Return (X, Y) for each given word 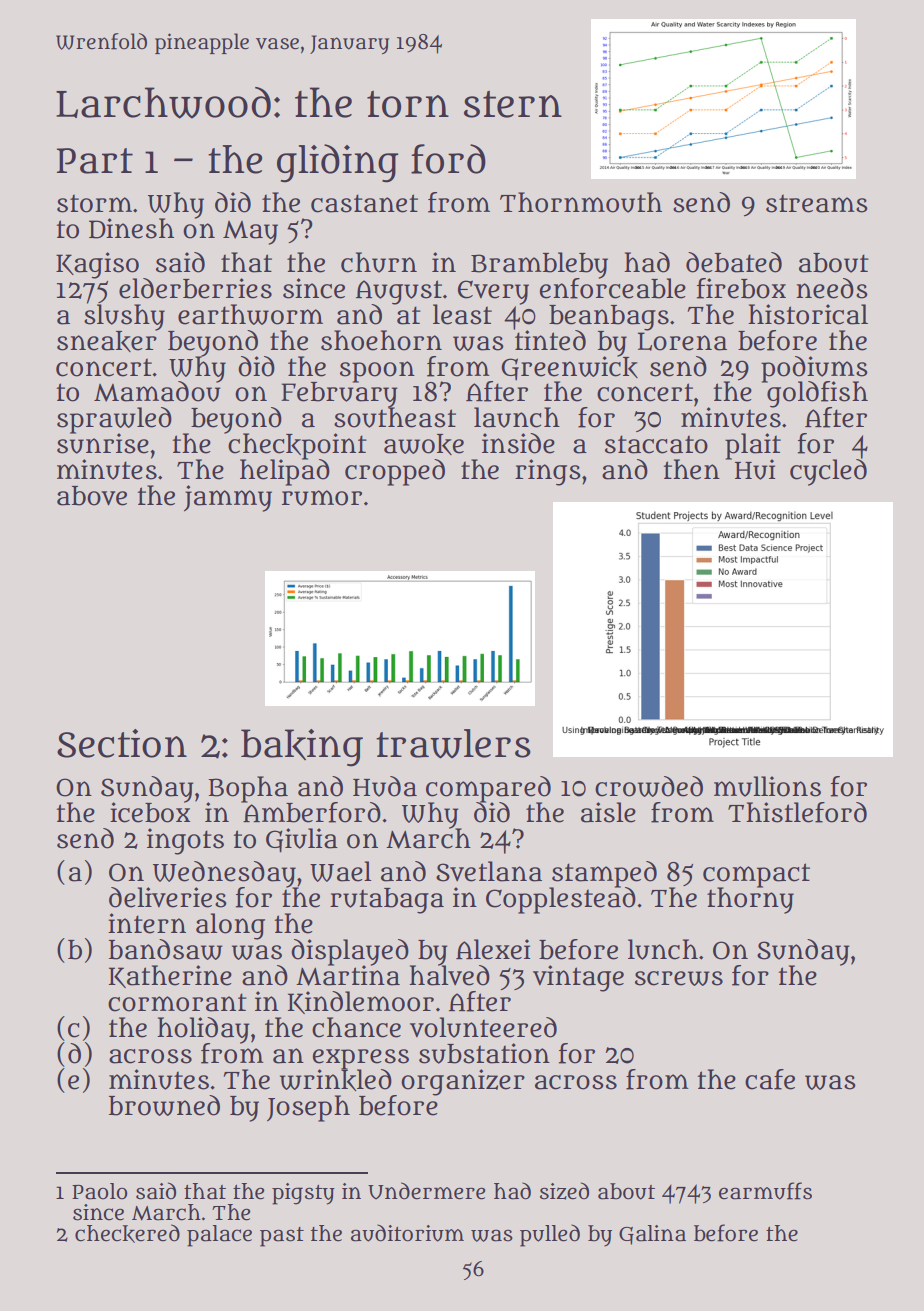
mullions (767, 786)
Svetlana (489, 871)
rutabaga (387, 901)
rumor (322, 498)
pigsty (303, 1194)
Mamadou (157, 392)
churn (379, 262)
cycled (828, 472)
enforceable (613, 288)
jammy (228, 498)
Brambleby (539, 265)
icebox (150, 812)
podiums (814, 368)
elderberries (195, 288)
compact (756, 875)
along (230, 926)
